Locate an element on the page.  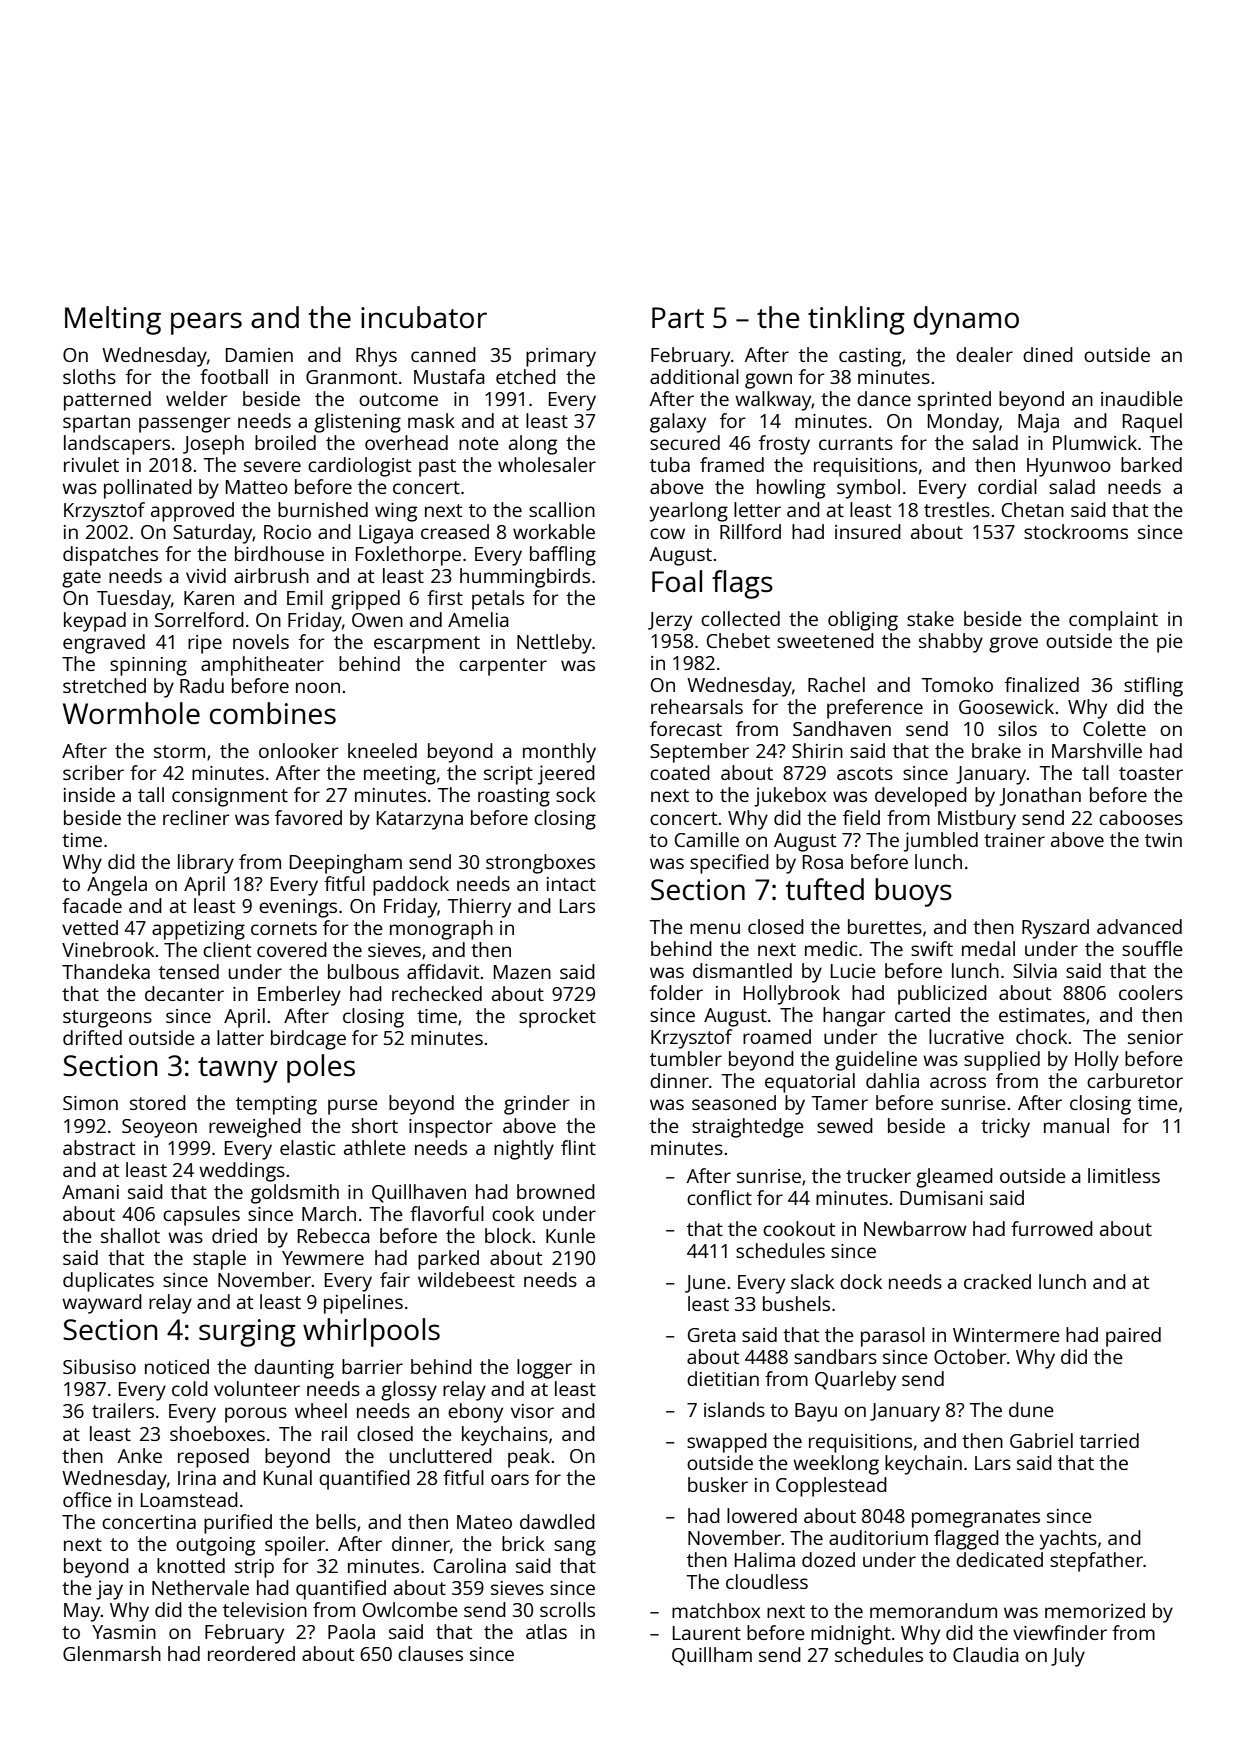
inspector is located at coordinates (451, 1128).
